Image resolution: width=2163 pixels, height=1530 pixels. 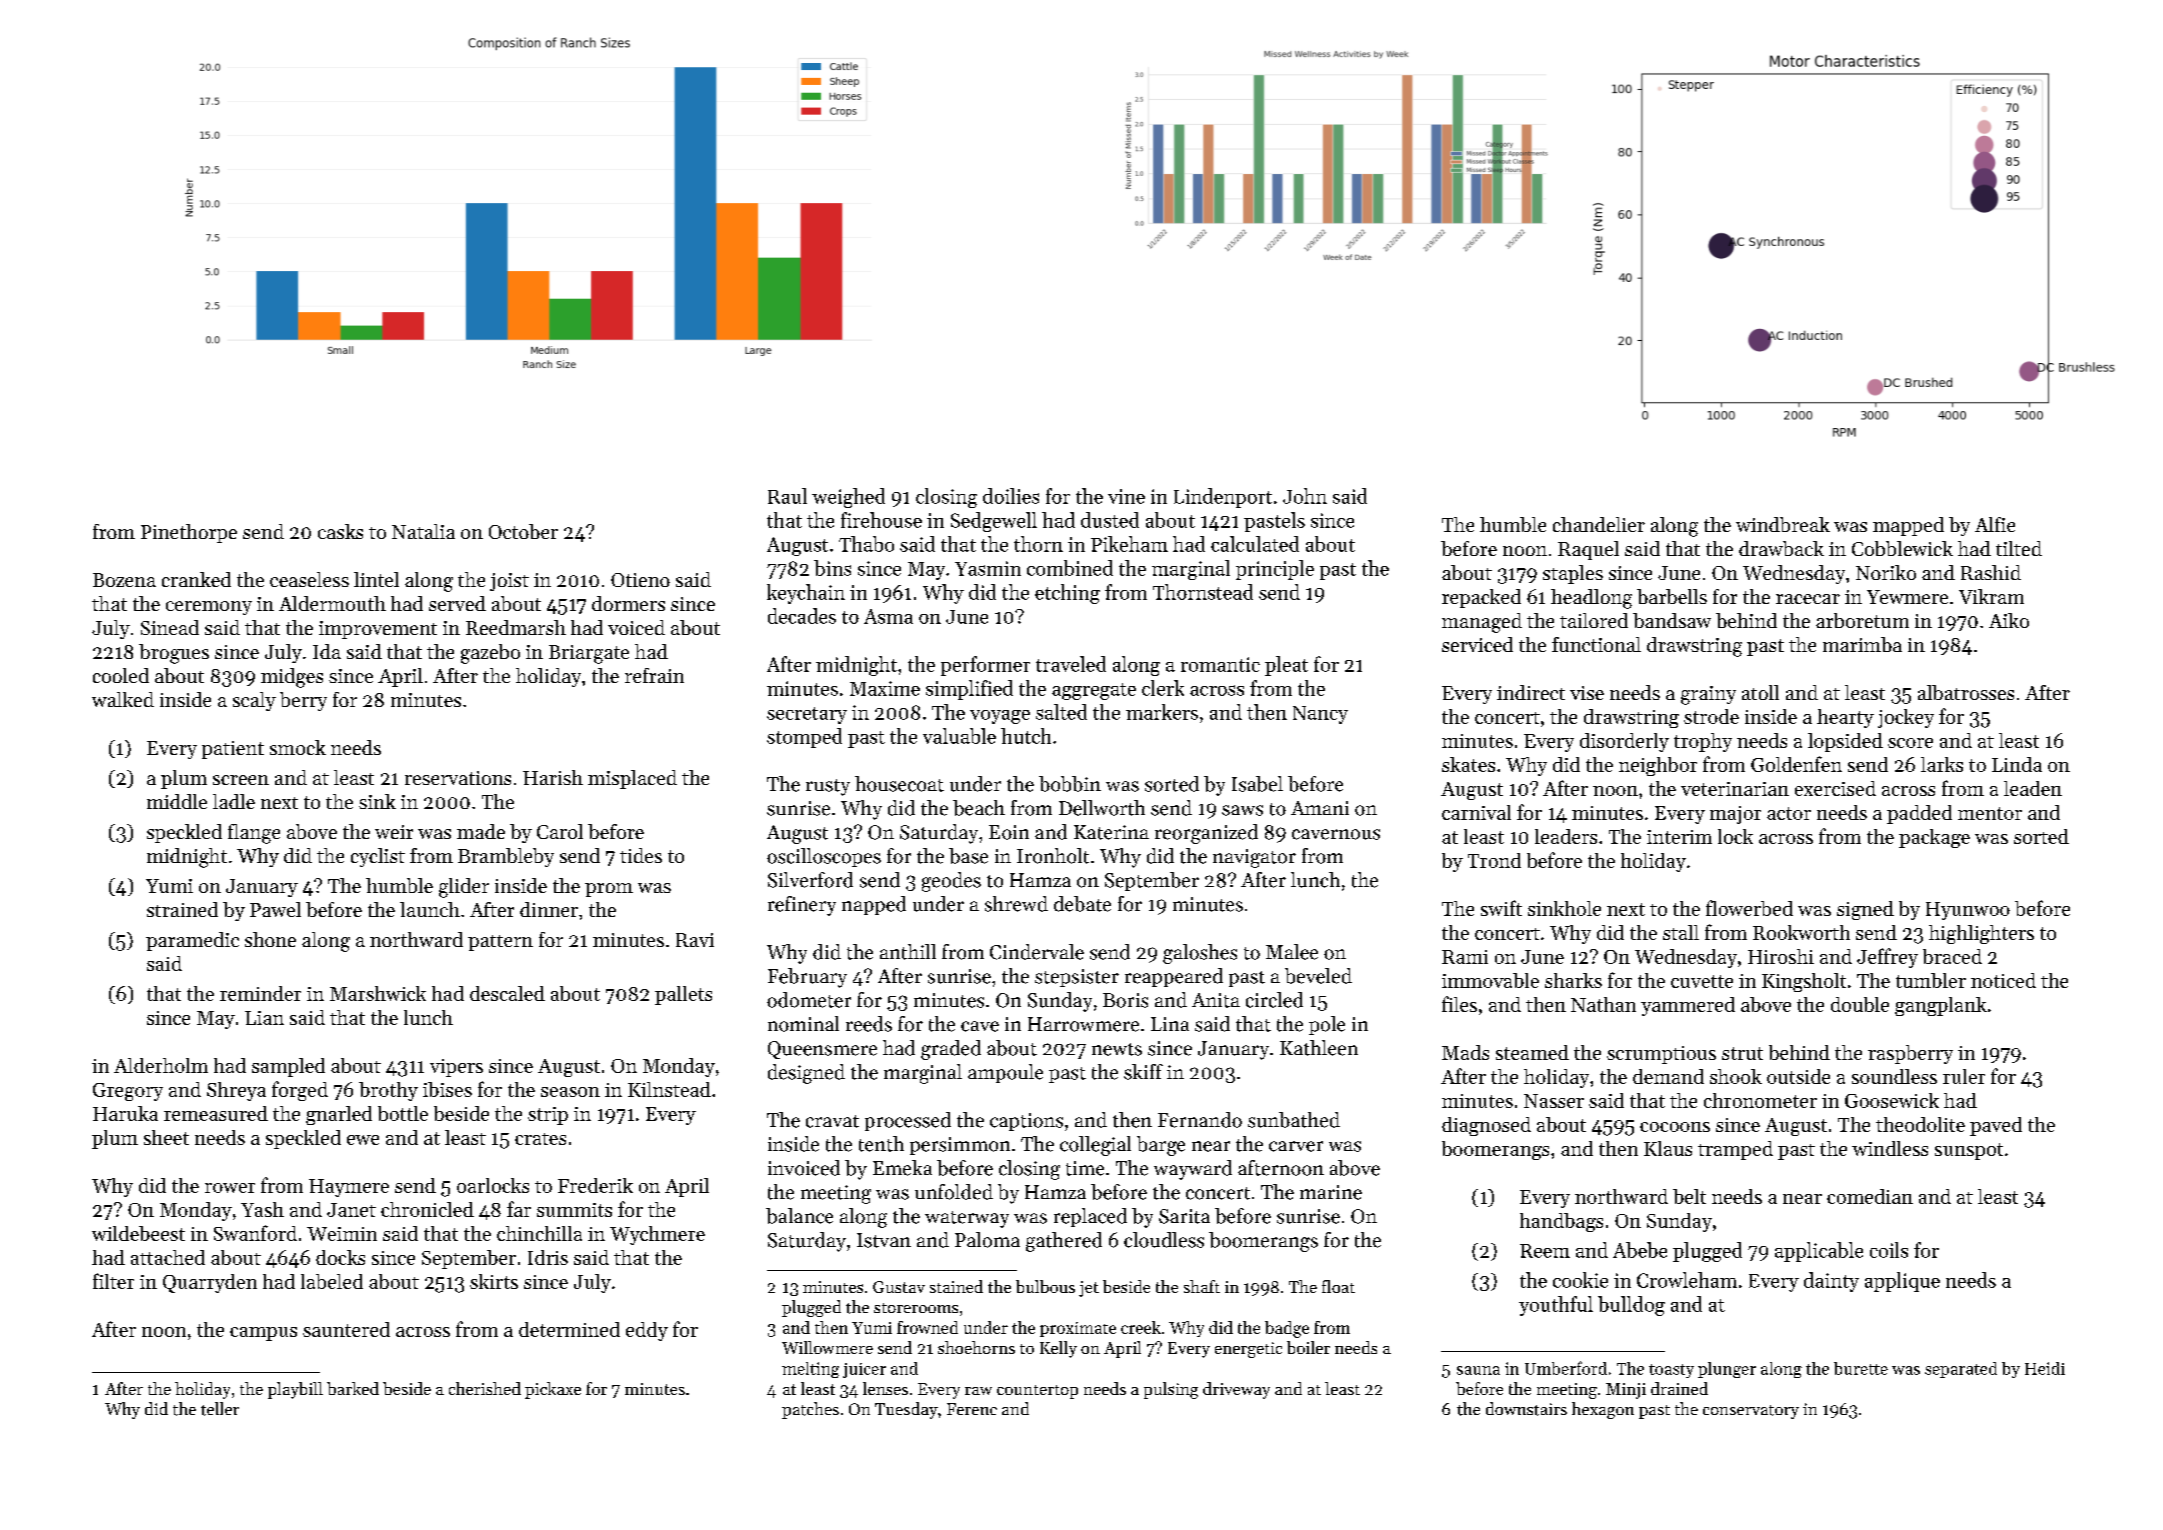 What do you see at coordinates (1102, 808) in the screenshot?
I see `Dellworth` at bounding box center [1102, 808].
